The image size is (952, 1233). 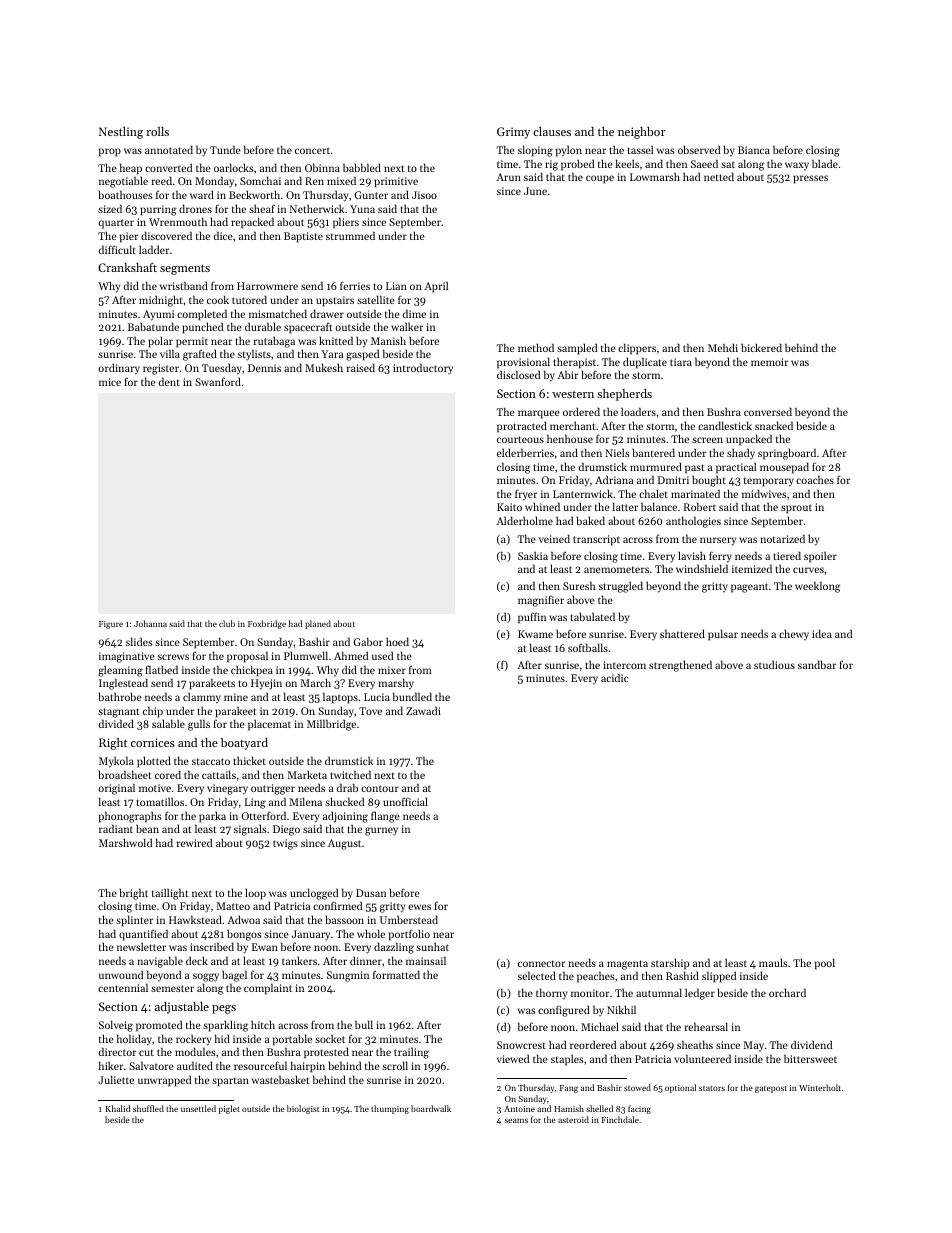 I want to click on negotiable, so click(x=123, y=182).
